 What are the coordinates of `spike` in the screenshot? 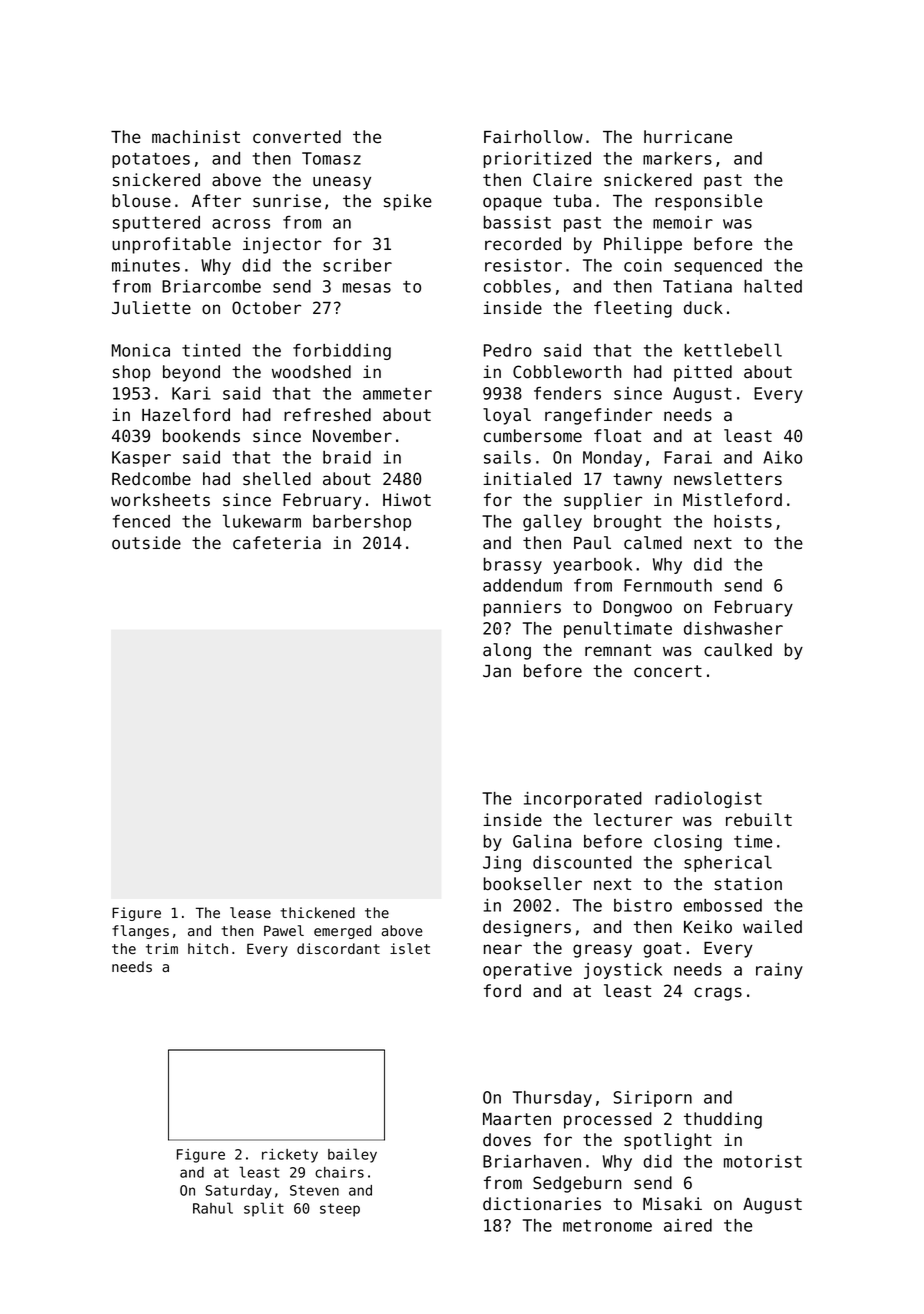 It's located at (408, 202).
